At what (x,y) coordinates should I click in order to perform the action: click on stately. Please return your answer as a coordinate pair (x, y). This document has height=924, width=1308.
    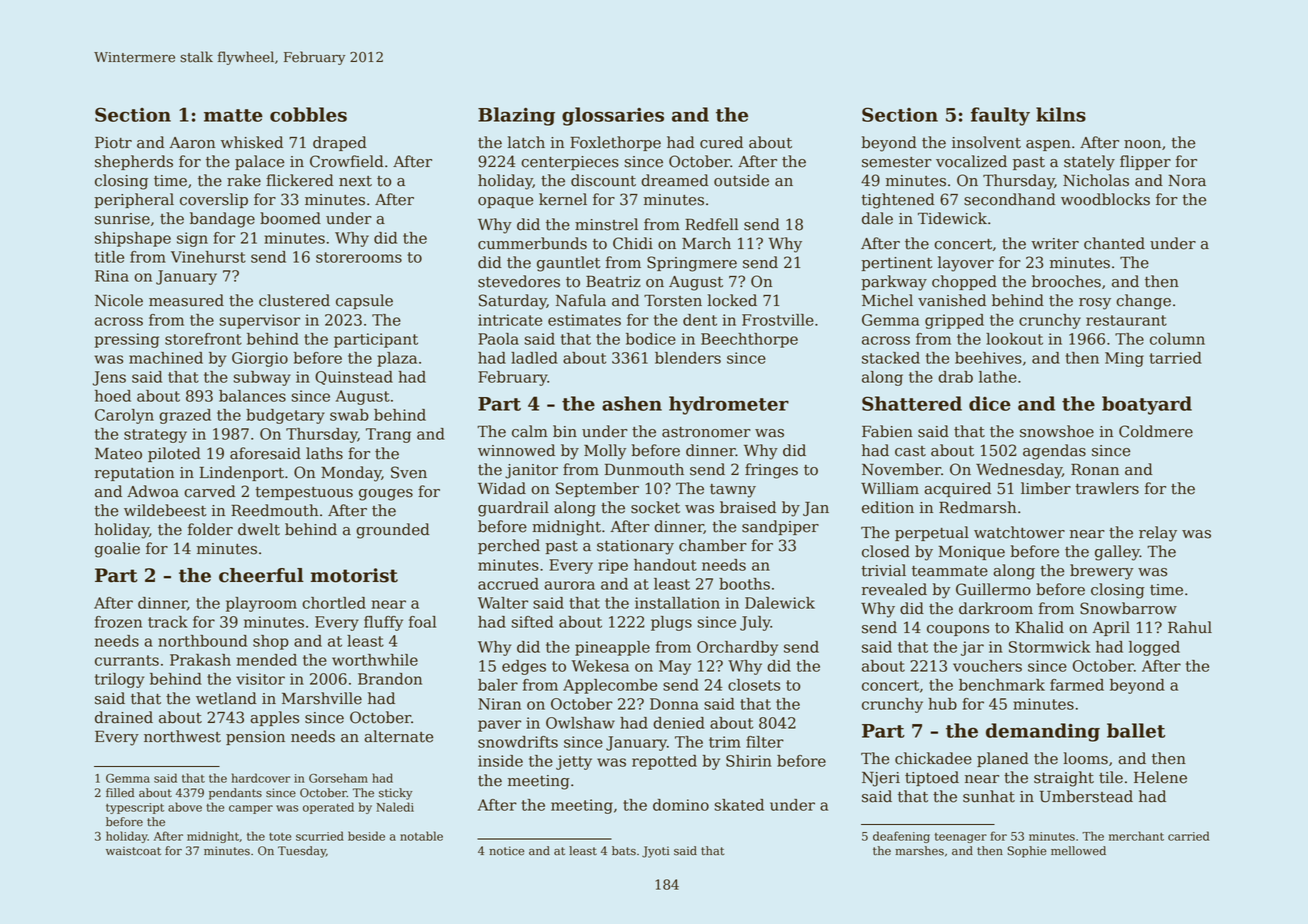
    Looking at the image, I should click on (1089, 163).
